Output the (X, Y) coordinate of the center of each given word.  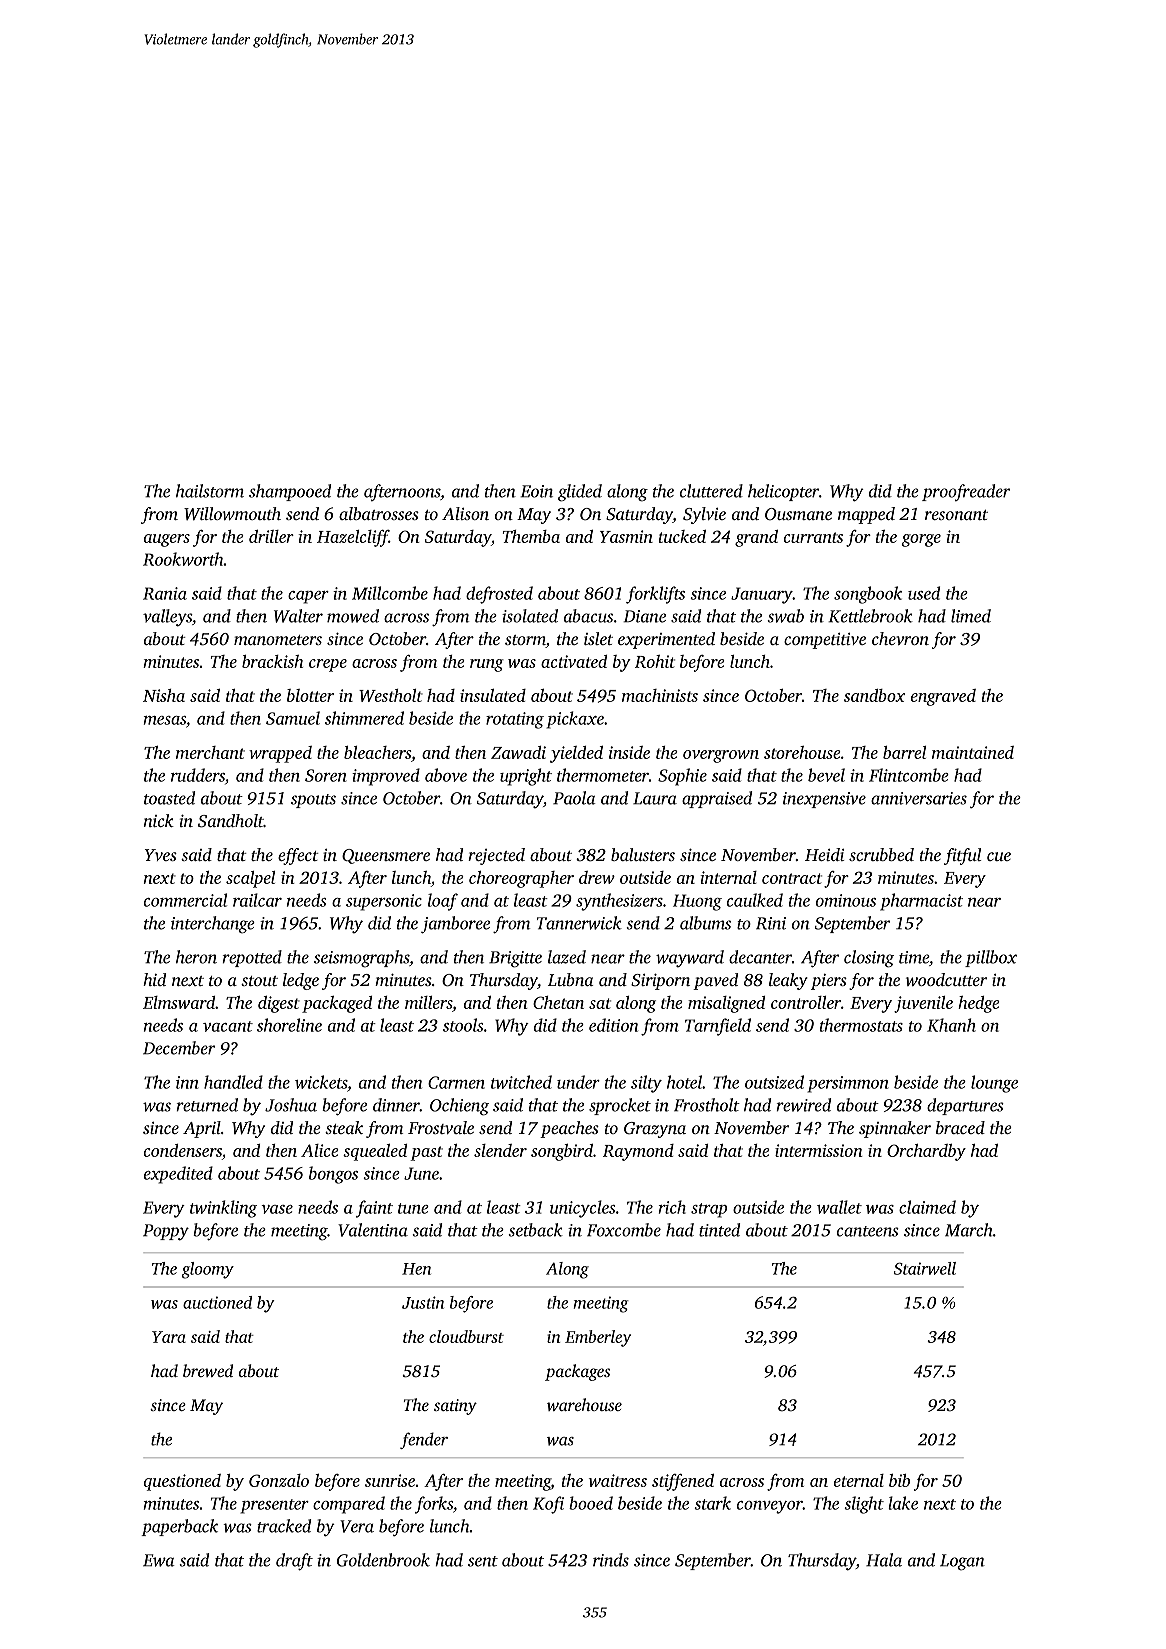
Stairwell (925, 1268)
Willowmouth (232, 513)
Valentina (373, 1230)
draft (294, 1562)
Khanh (951, 1025)
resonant (956, 515)
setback (535, 1230)
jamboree (455, 925)
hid (154, 979)
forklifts (655, 595)
